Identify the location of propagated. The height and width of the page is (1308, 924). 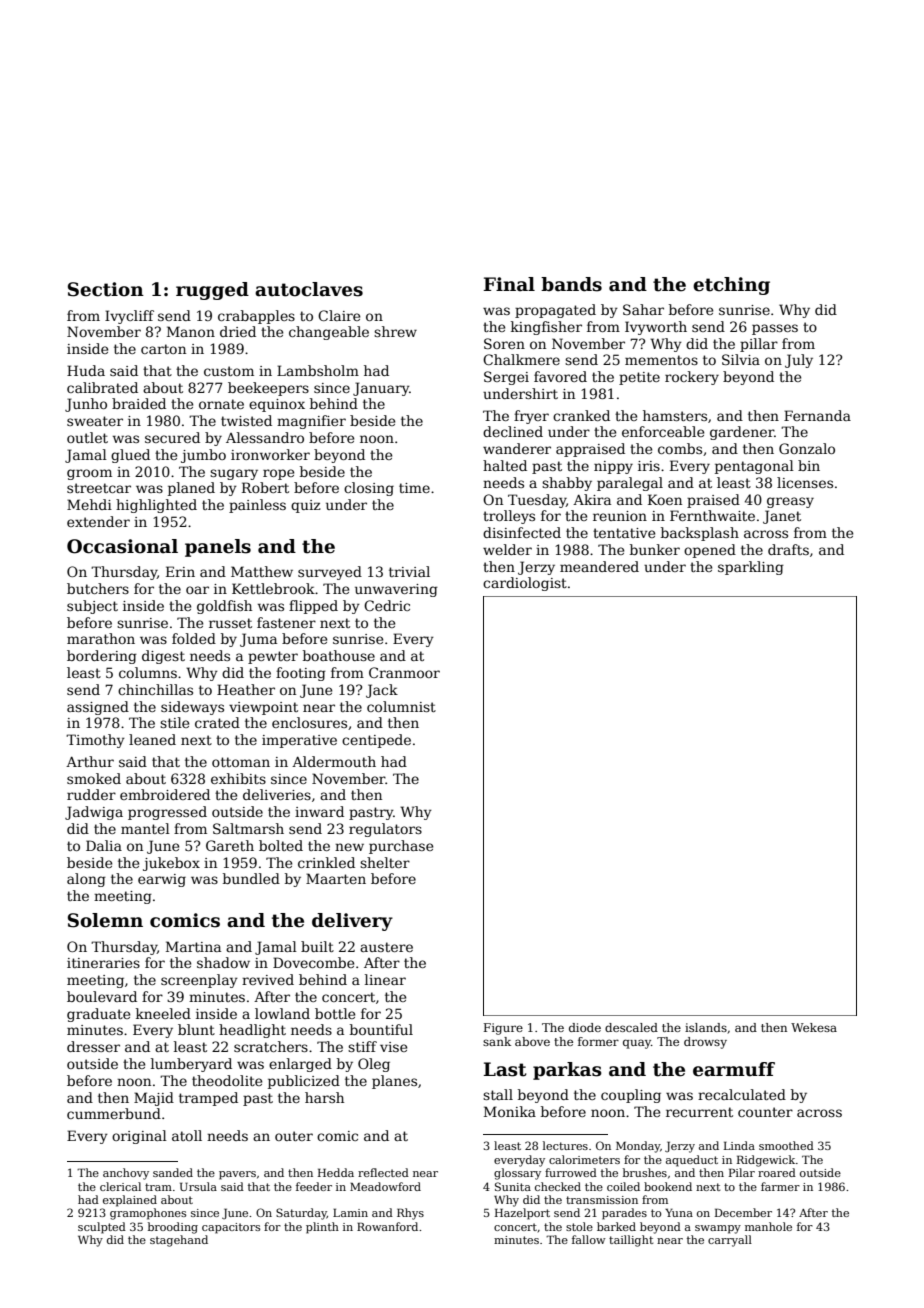
(555, 311).
